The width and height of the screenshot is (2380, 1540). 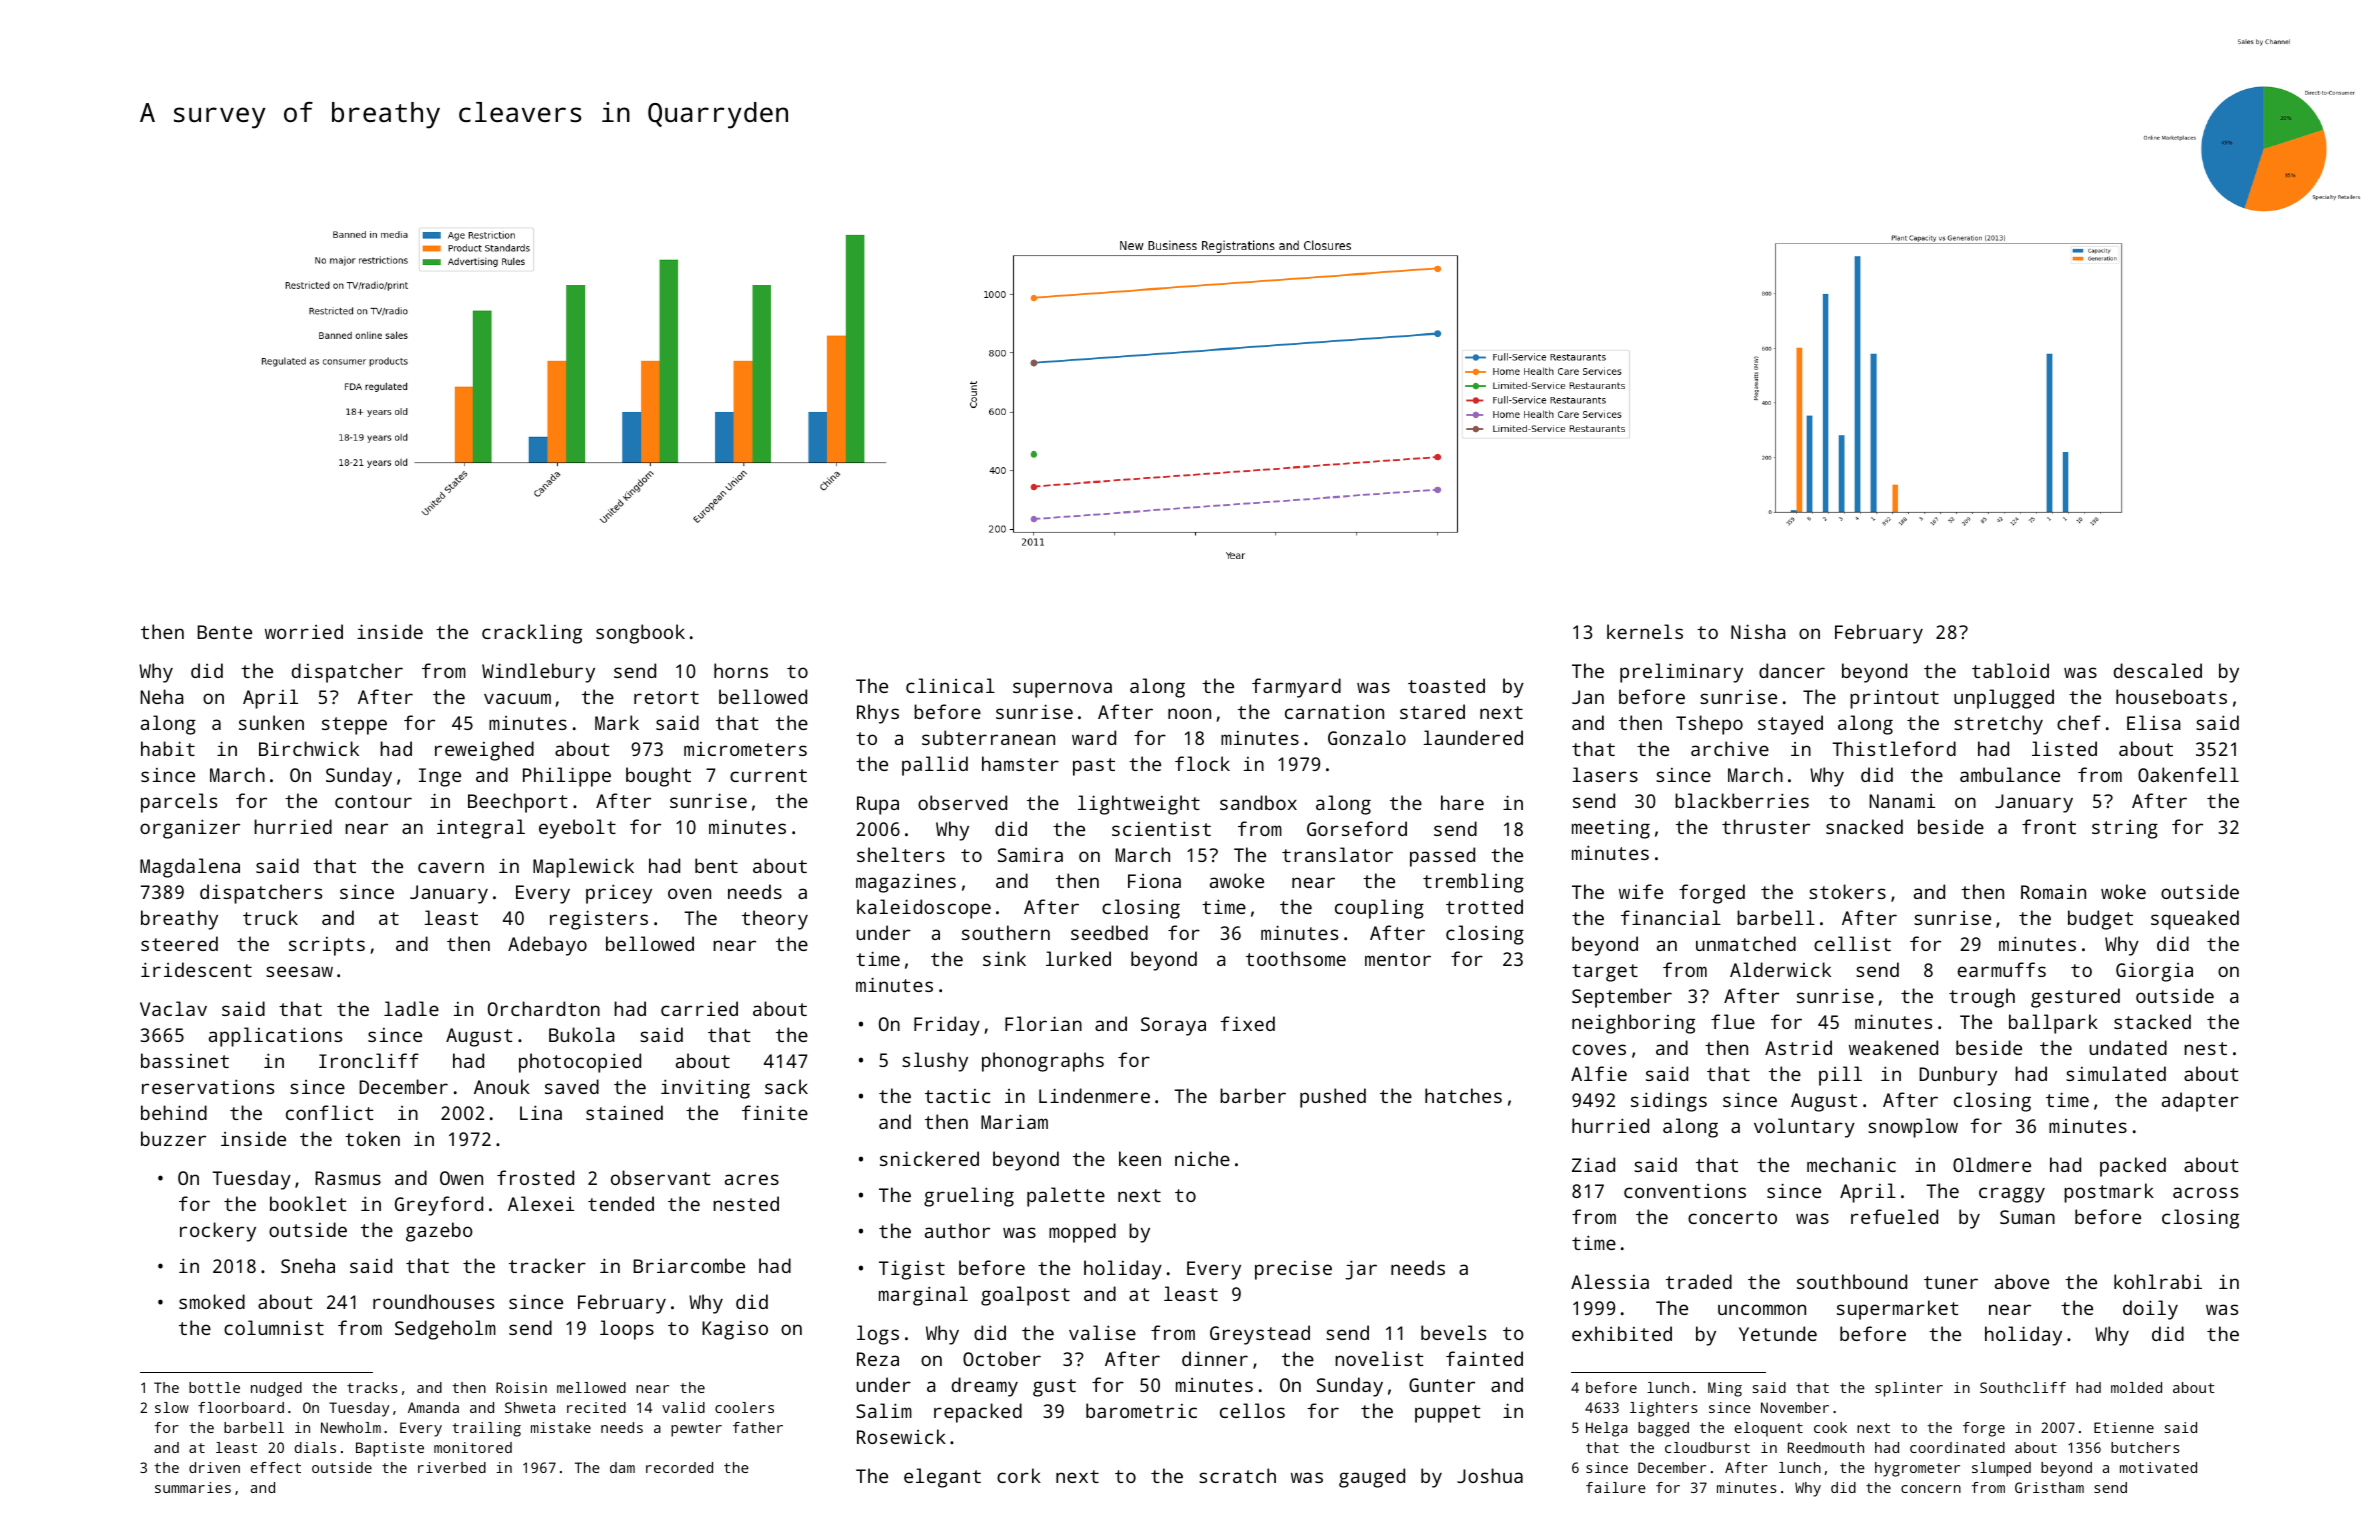 What do you see at coordinates (1372, 1478) in the screenshot?
I see `gauged` at bounding box center [1372, 1478].
